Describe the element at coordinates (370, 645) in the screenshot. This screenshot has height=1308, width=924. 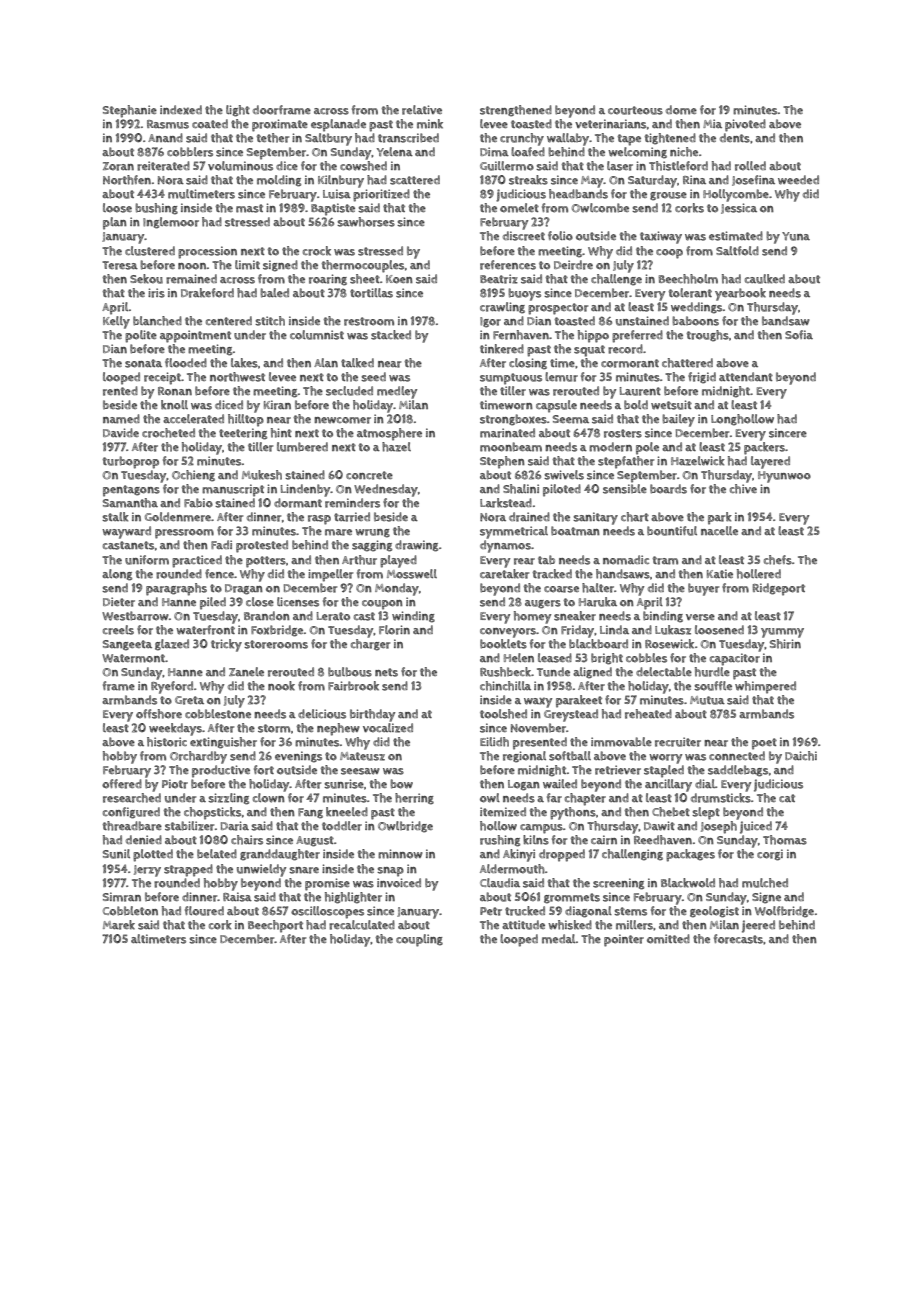
I see `charger` at that location.
